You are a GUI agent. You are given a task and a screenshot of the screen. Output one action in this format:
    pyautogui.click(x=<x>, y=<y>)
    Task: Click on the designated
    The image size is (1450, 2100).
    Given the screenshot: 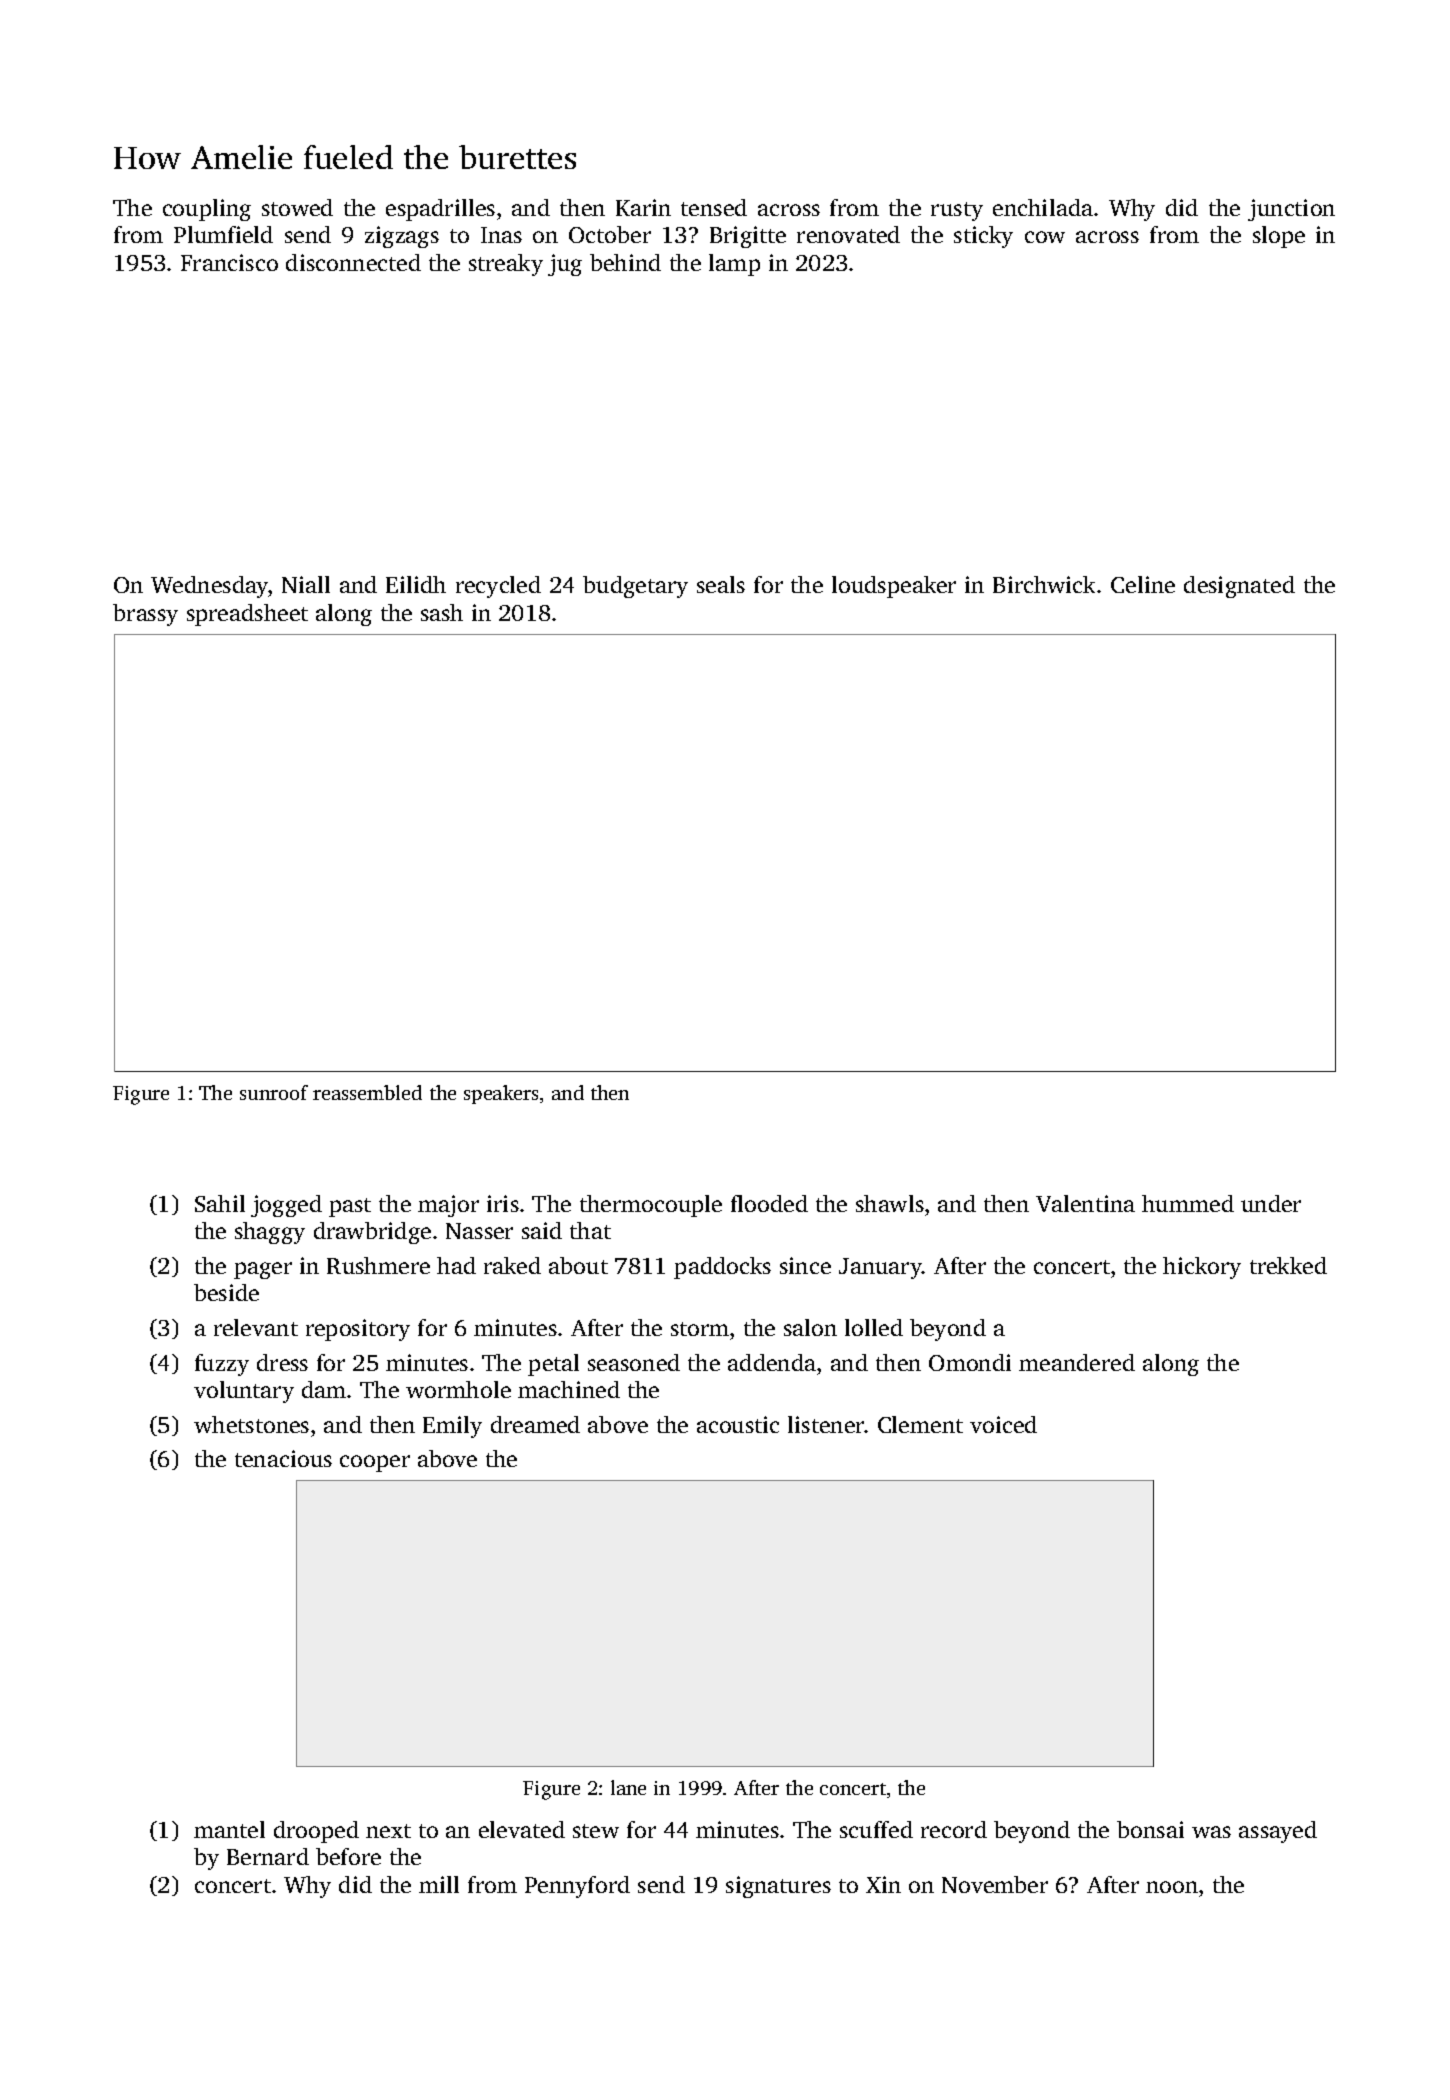 What is the action you would take?
    pyautogui.click(x=1239, y=587)
